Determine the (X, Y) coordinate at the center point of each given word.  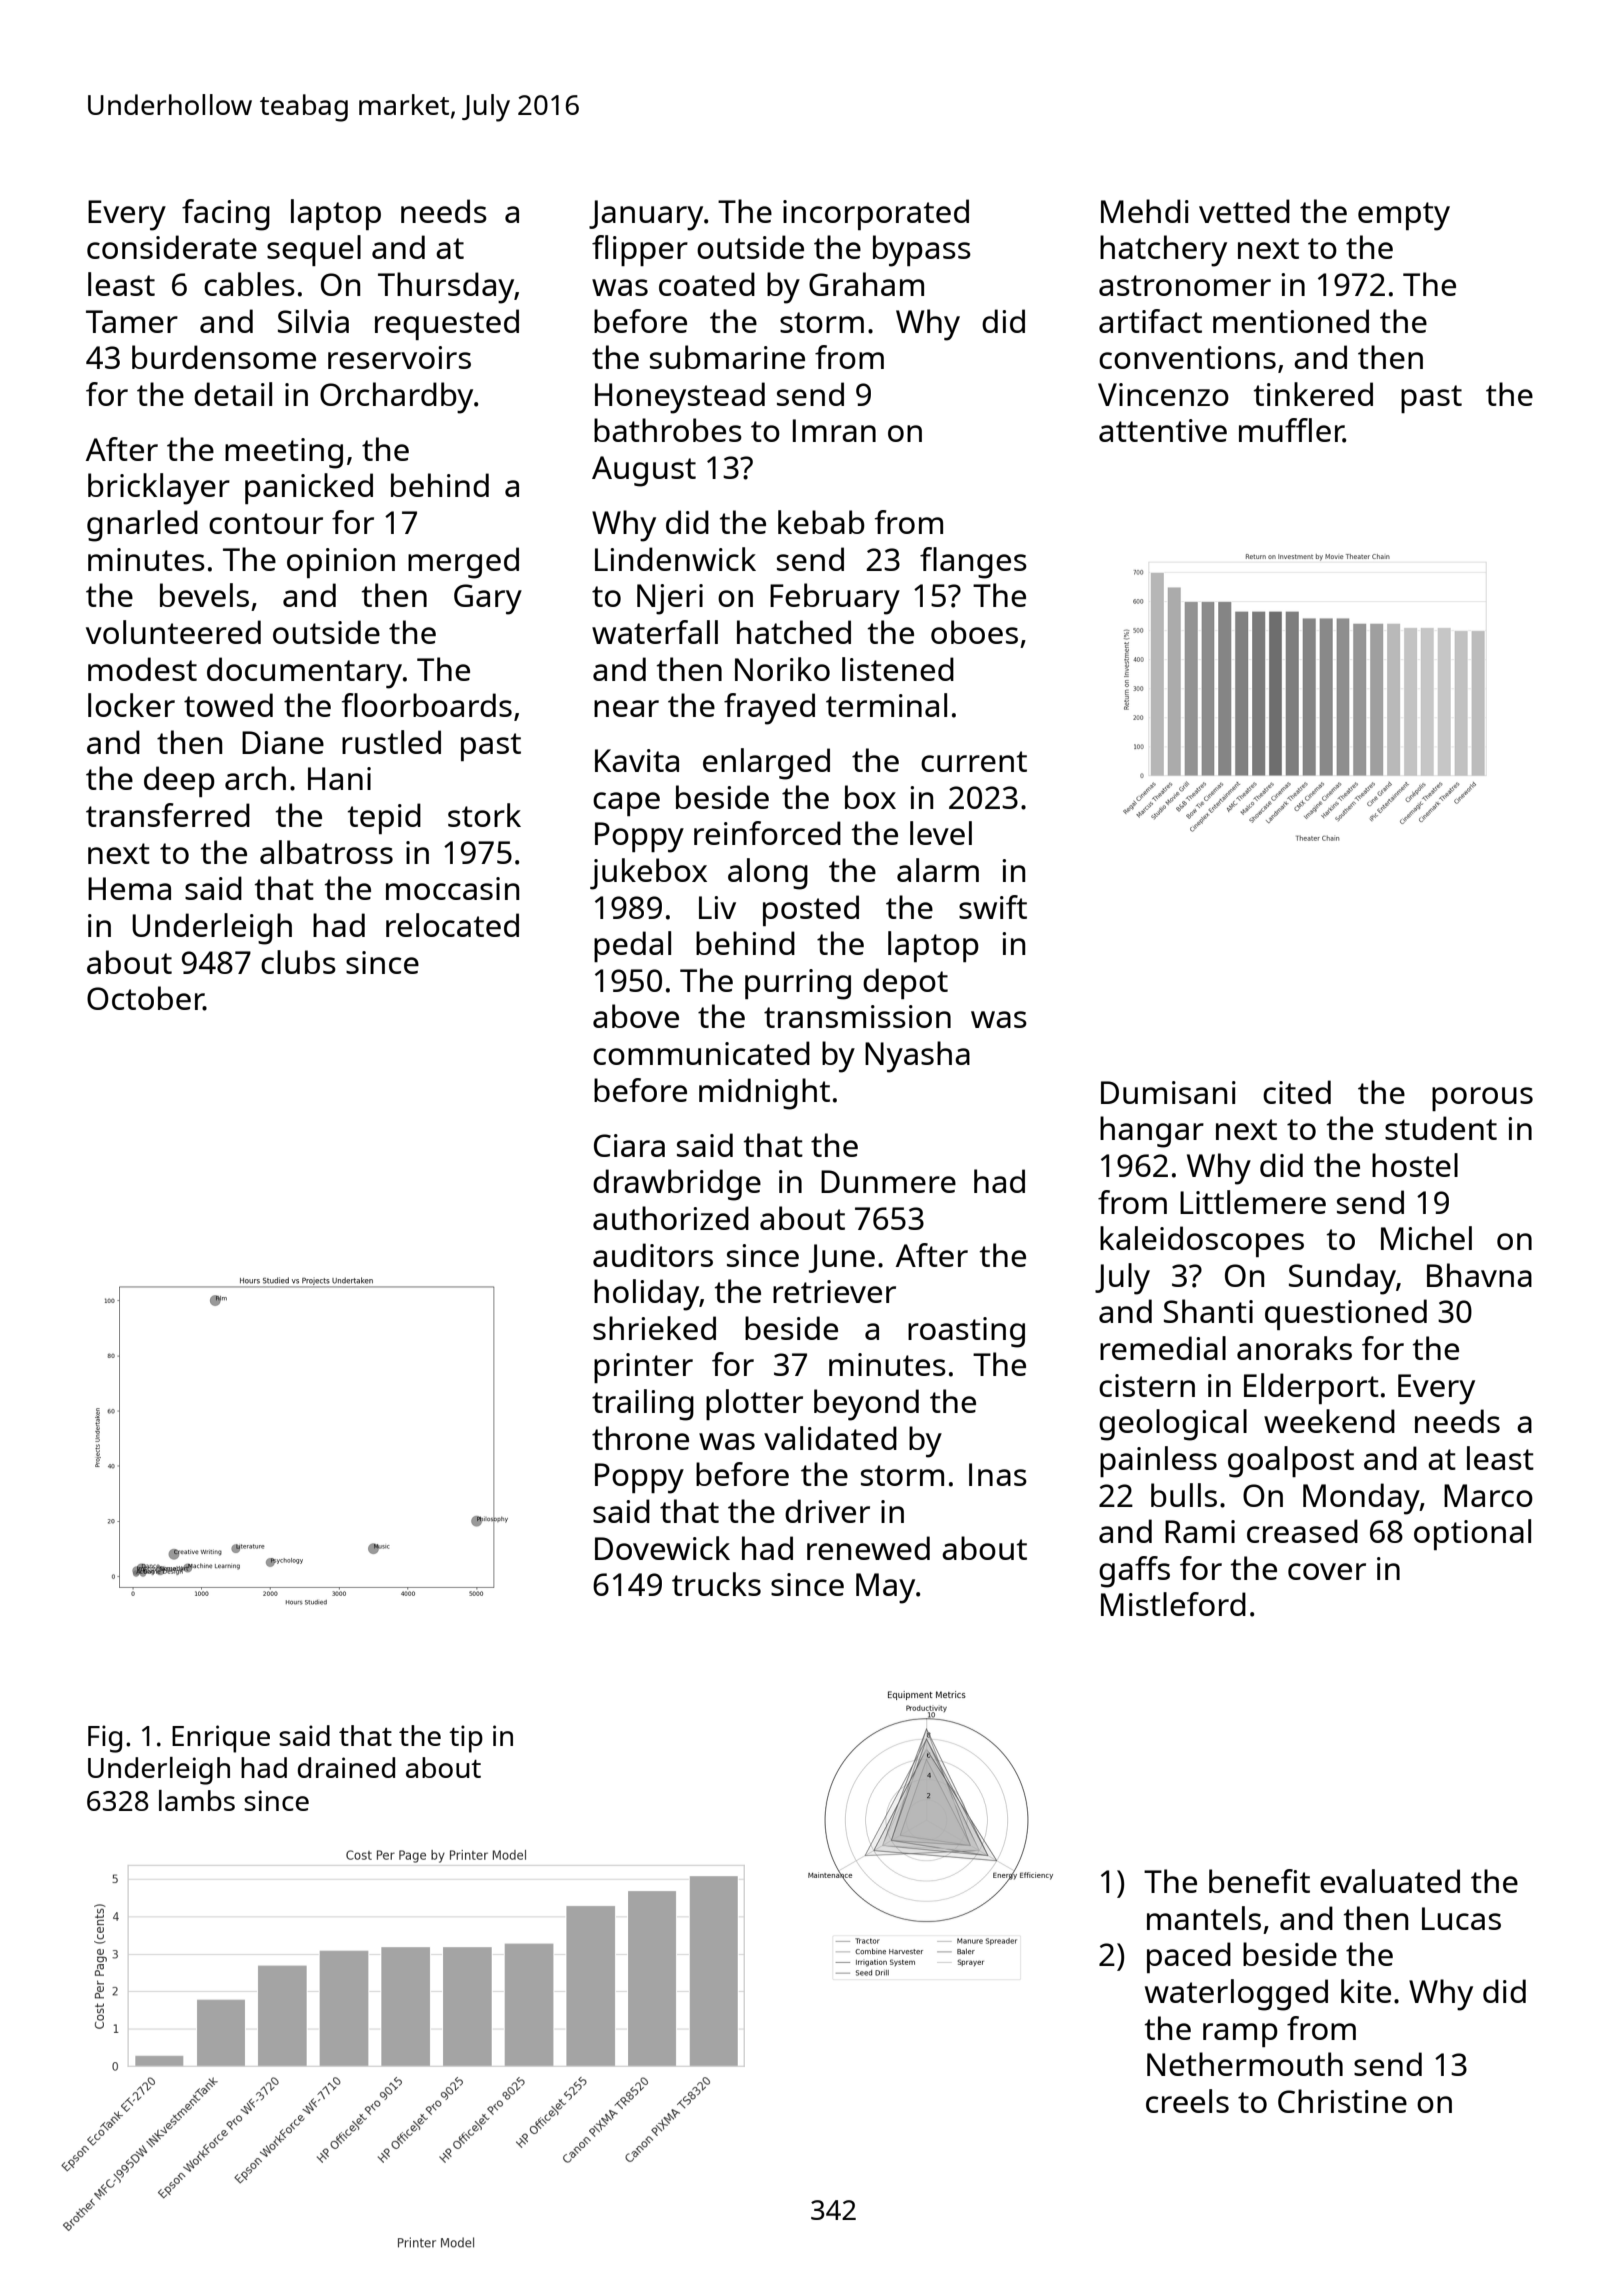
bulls (1184, 1495)
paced (1189, 1957)
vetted (1244, 211)
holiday (646, 1295)
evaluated (1390, 1881)
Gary (488, 599)
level (941, 833)
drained (346, 1767)
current (974, 761)
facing (226, 215)
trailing (643, 1405)
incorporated (876, 214)
